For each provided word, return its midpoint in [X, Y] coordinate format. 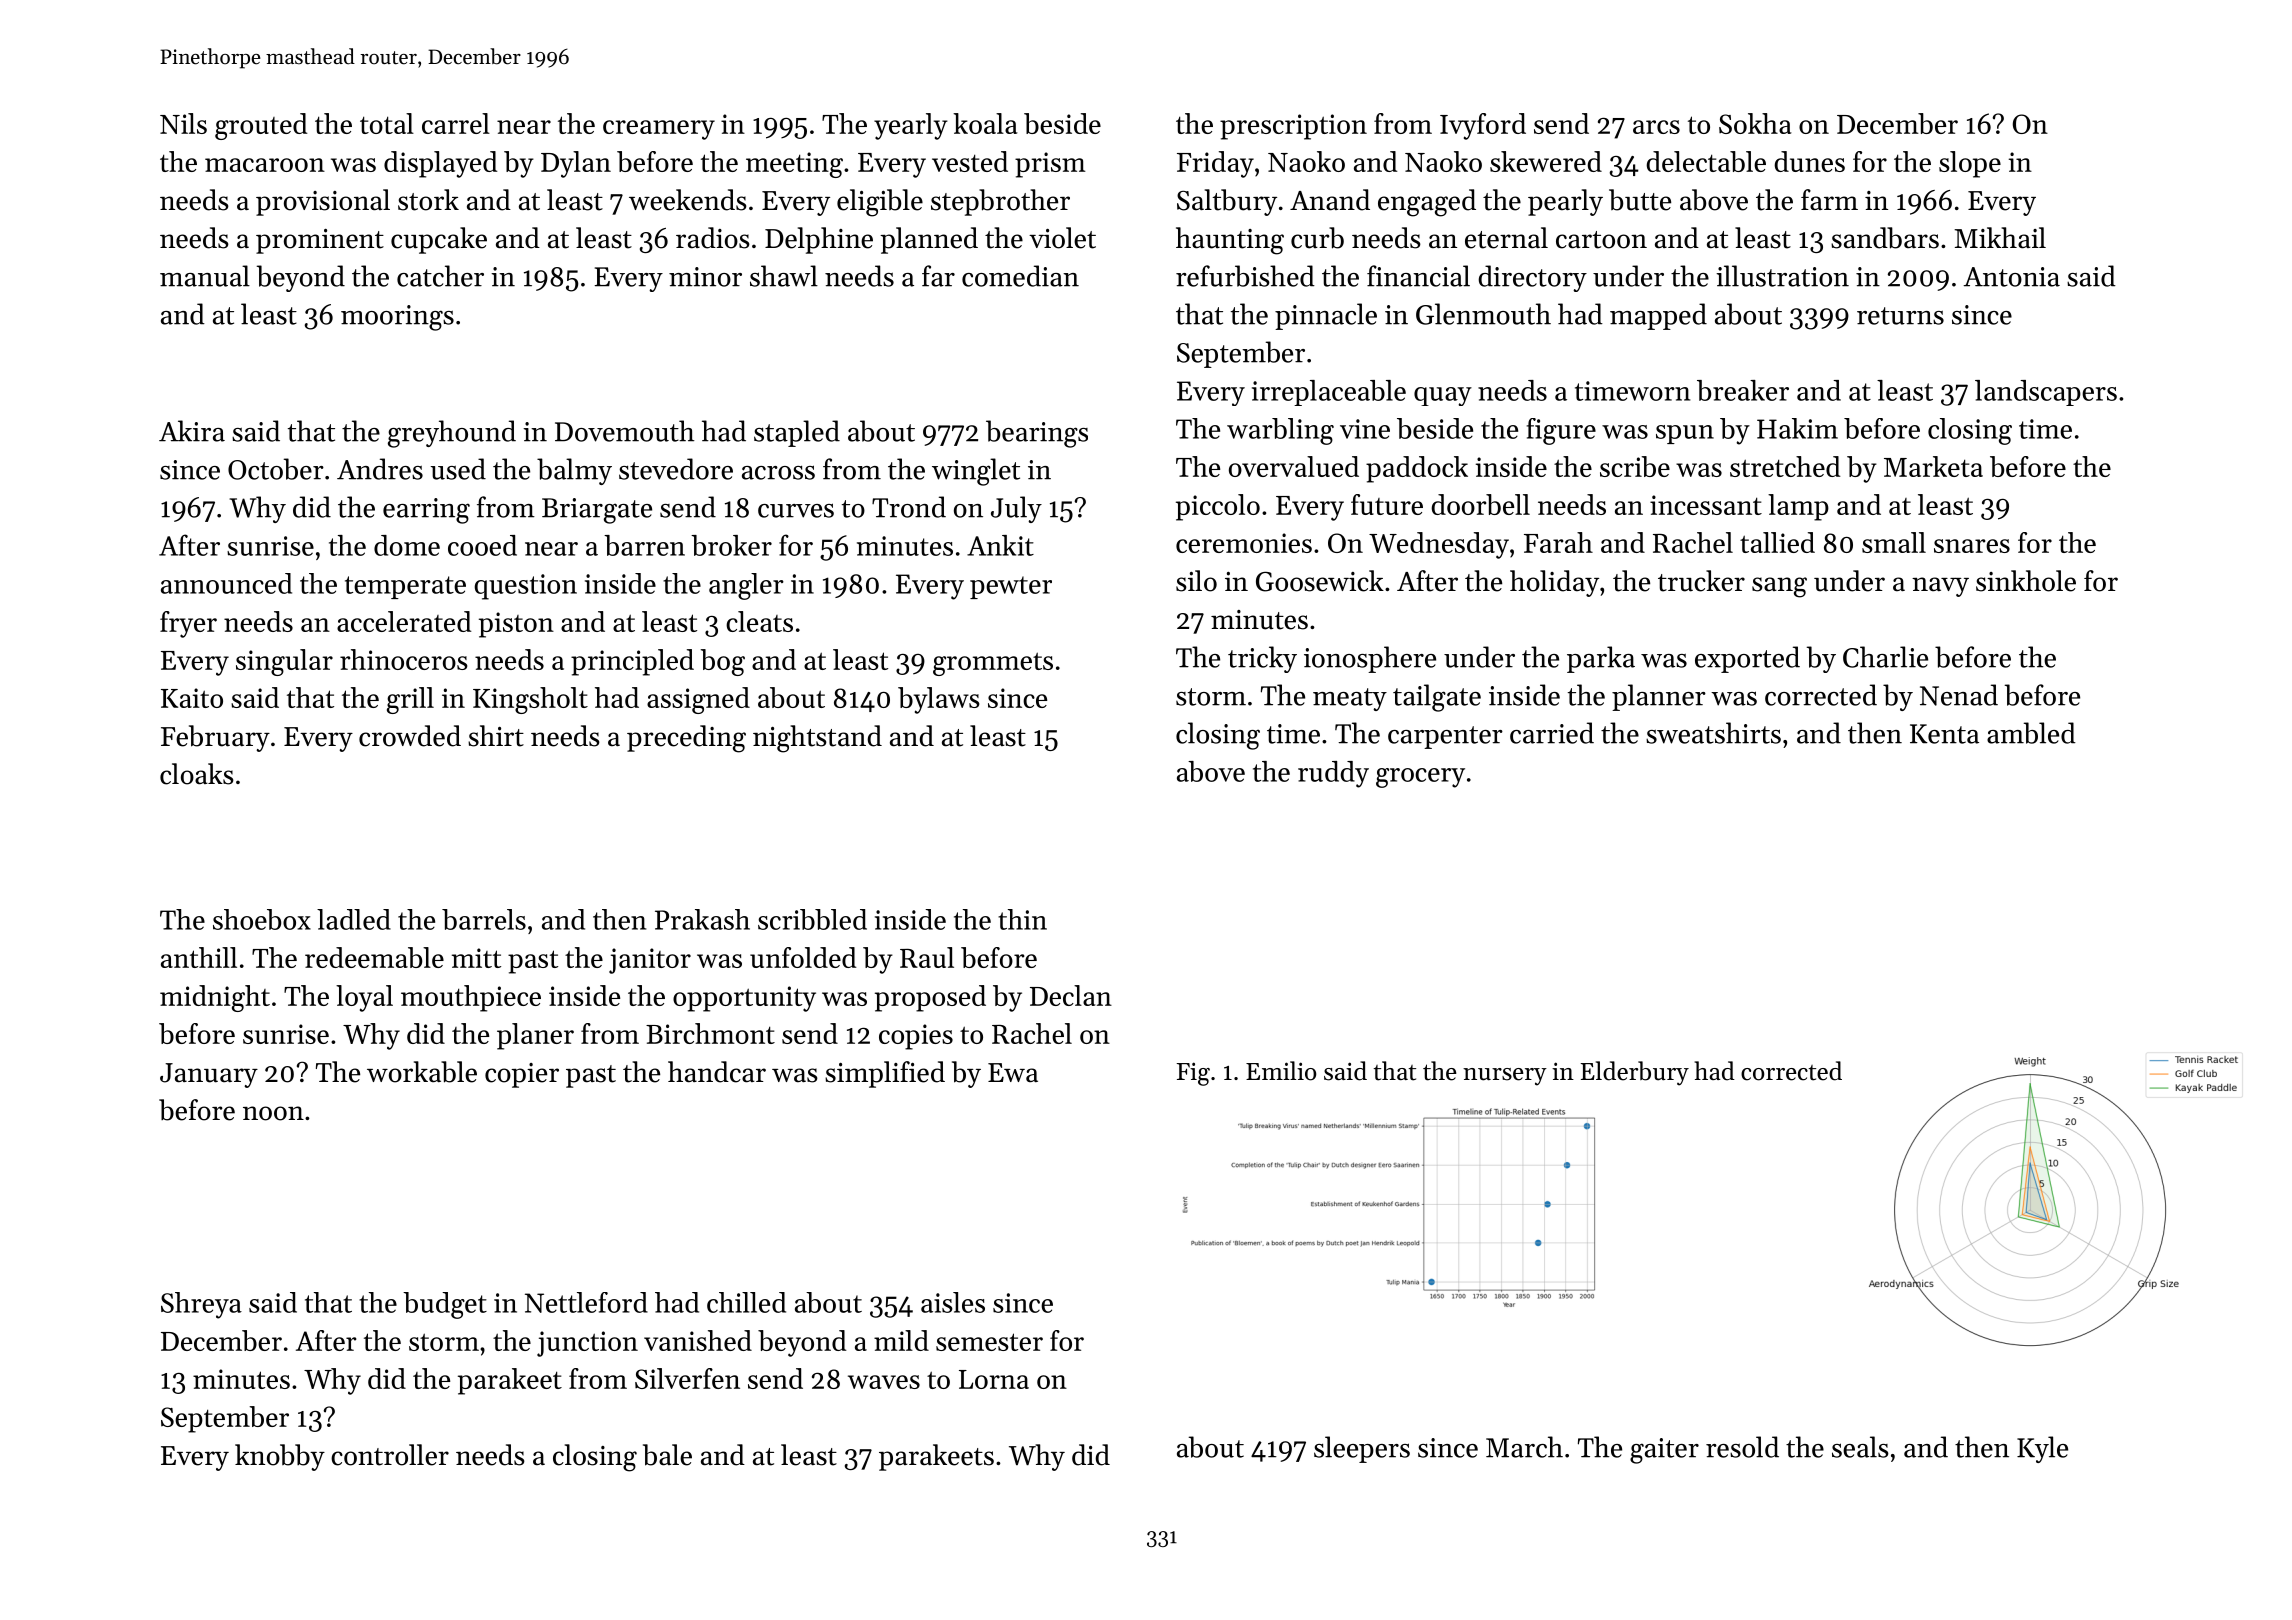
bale [667, 1455]
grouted [261, 126]
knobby [280, 1457]
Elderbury [1635, 1073]
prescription [1293, 127]
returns [1900, 316]
